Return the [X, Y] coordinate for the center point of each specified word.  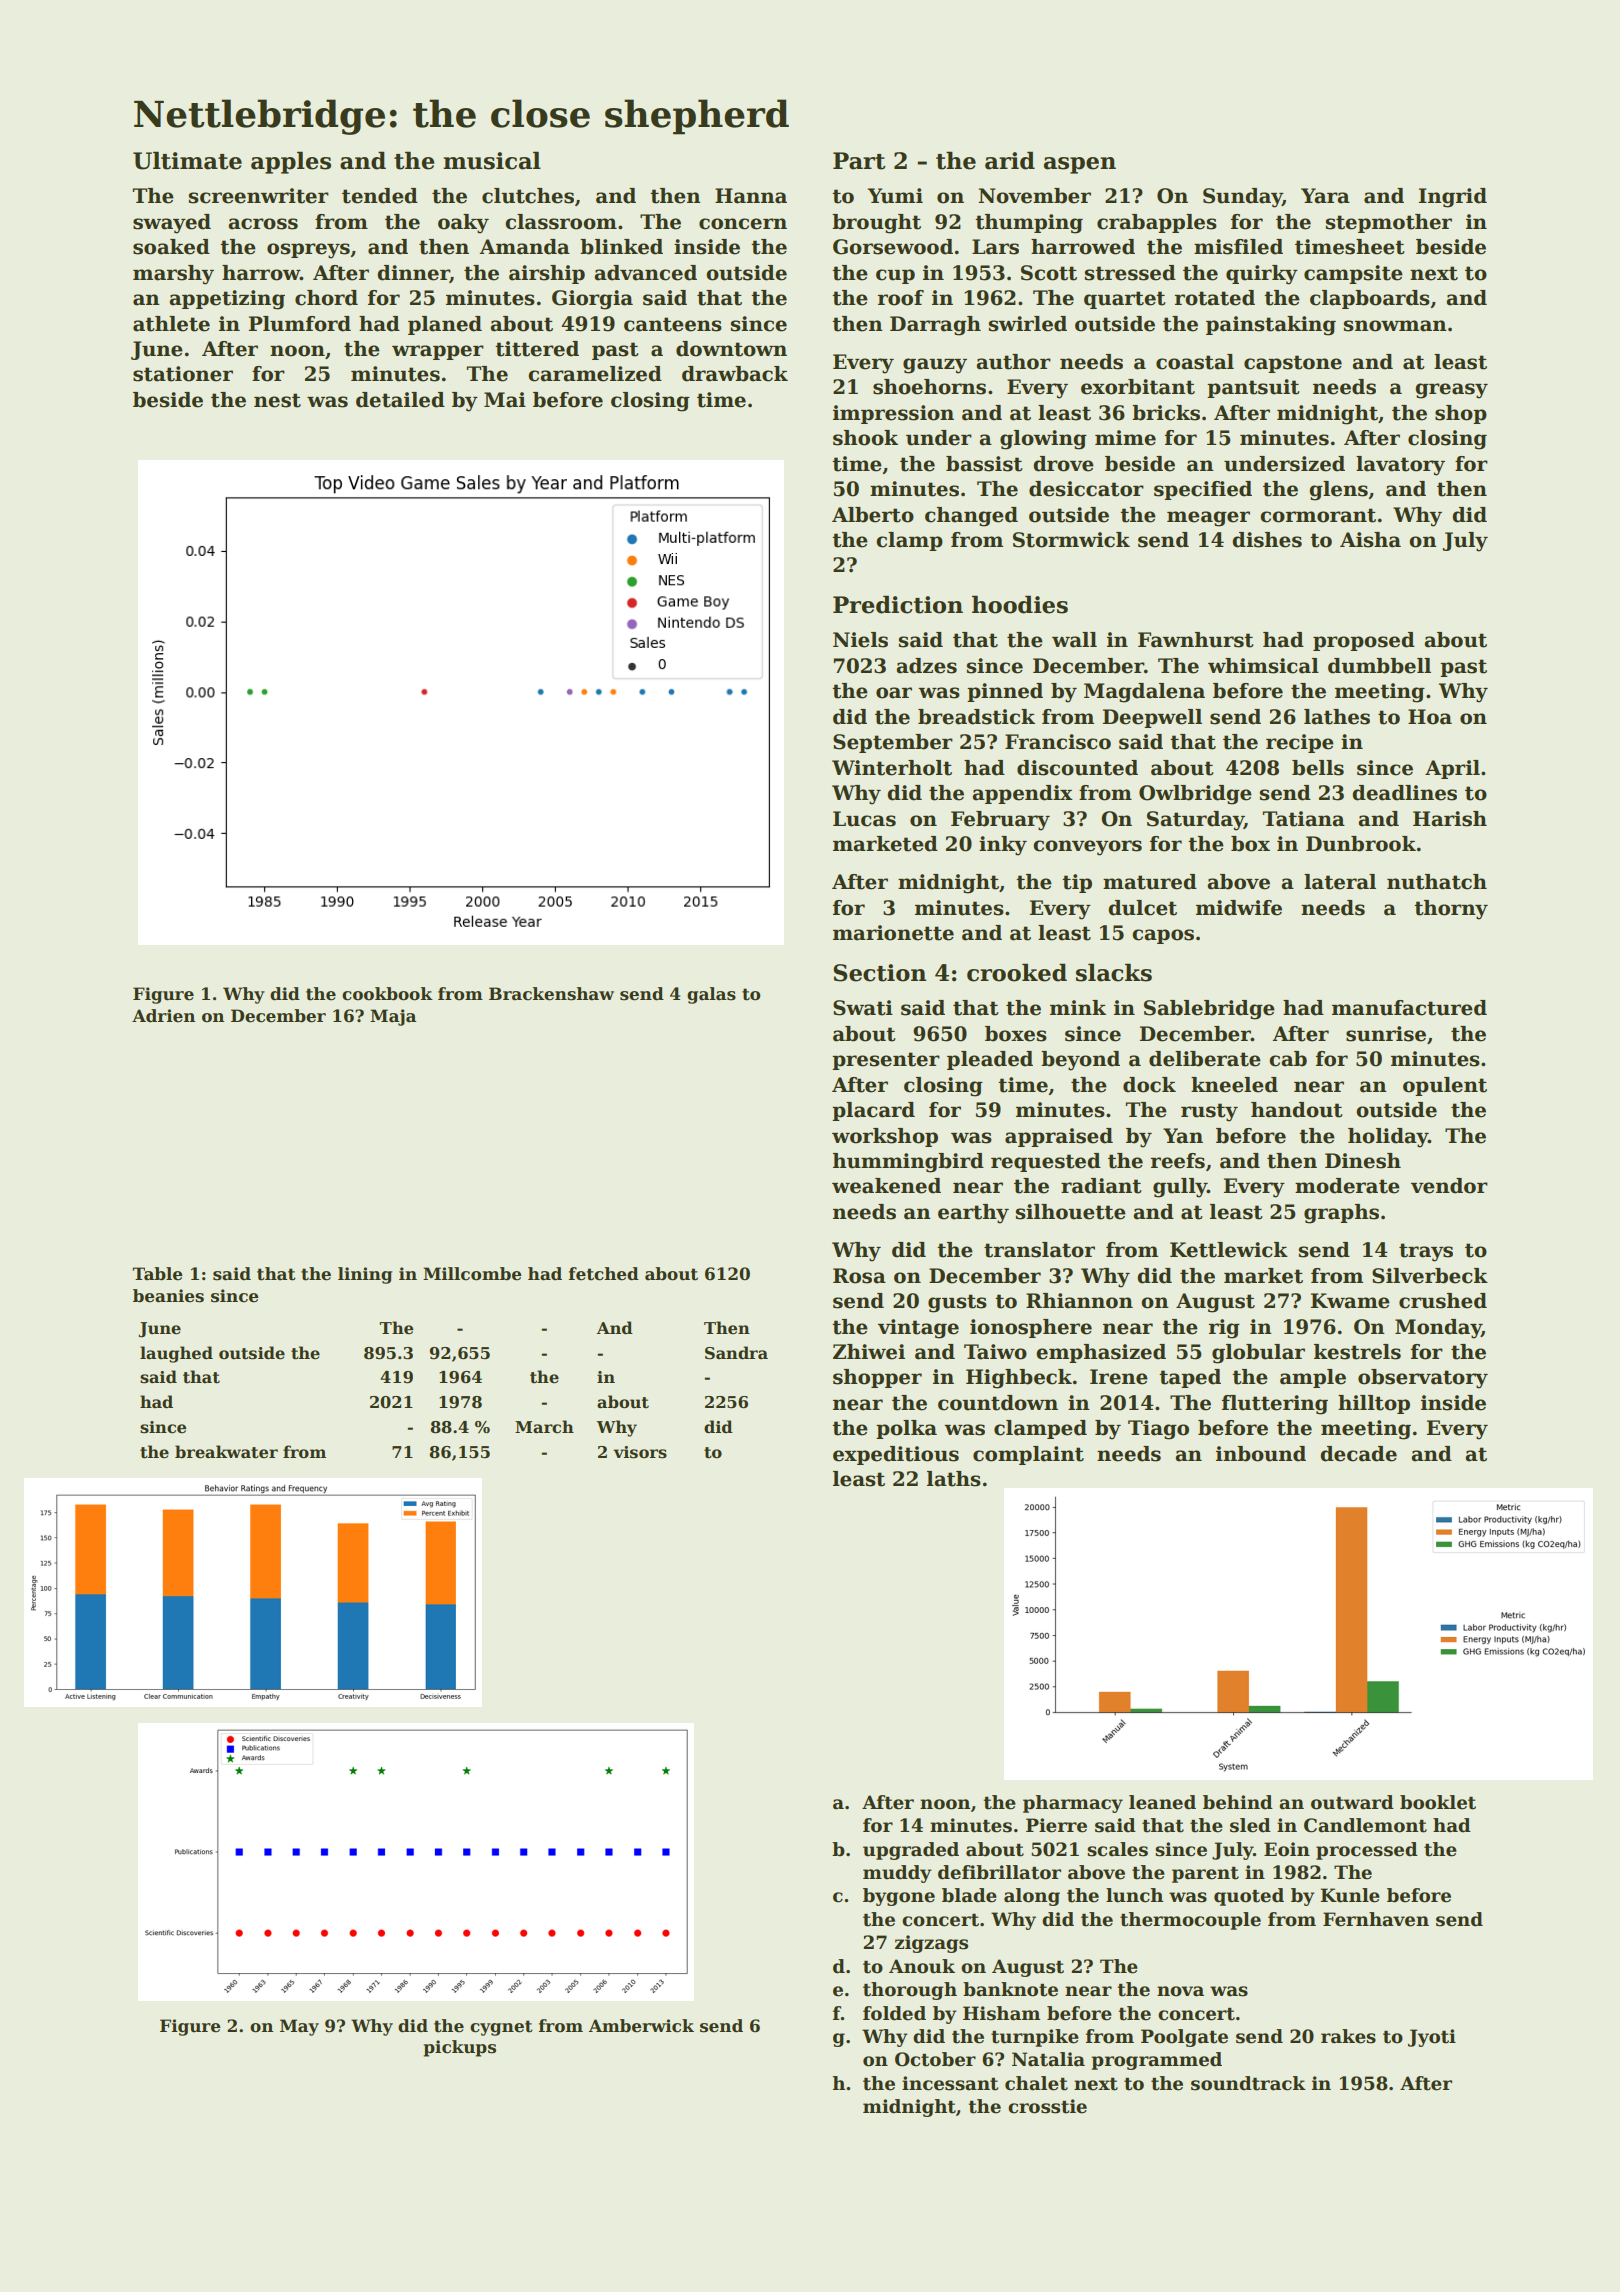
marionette [893, 933]
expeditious [896, 1455]
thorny [1451, 910]
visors [640, 1452]
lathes [1337, 717]
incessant [950, 2083]
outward [1352, 1802]
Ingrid [1453, 198]
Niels [860, 640]
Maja [393, 1017]
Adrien [163, 1016]
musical [492, 160]
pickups [460, 2048]
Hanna [751, 196]
